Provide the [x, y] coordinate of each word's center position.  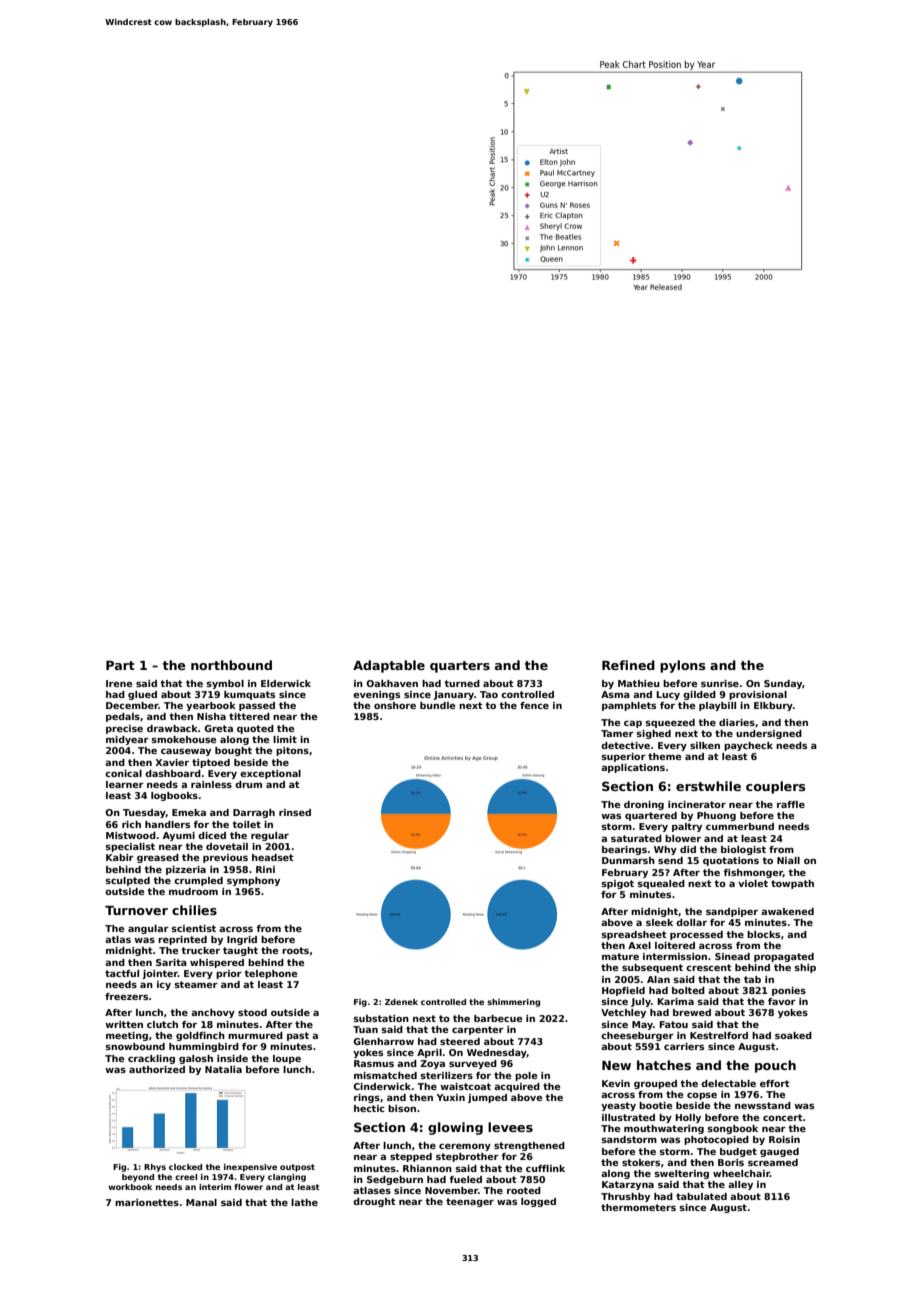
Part [120, 665]
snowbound [135, 1046]
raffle [791, 804]
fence [534, 705]
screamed [773, 1162]
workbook [130, 1187]
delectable [728, 1083]
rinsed [295, 812]
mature [620, 956]
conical [123, 773]
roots [295, 950]
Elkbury [773, 706]
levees [510, 1127]
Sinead [732, 956]
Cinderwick [382, 1086]
